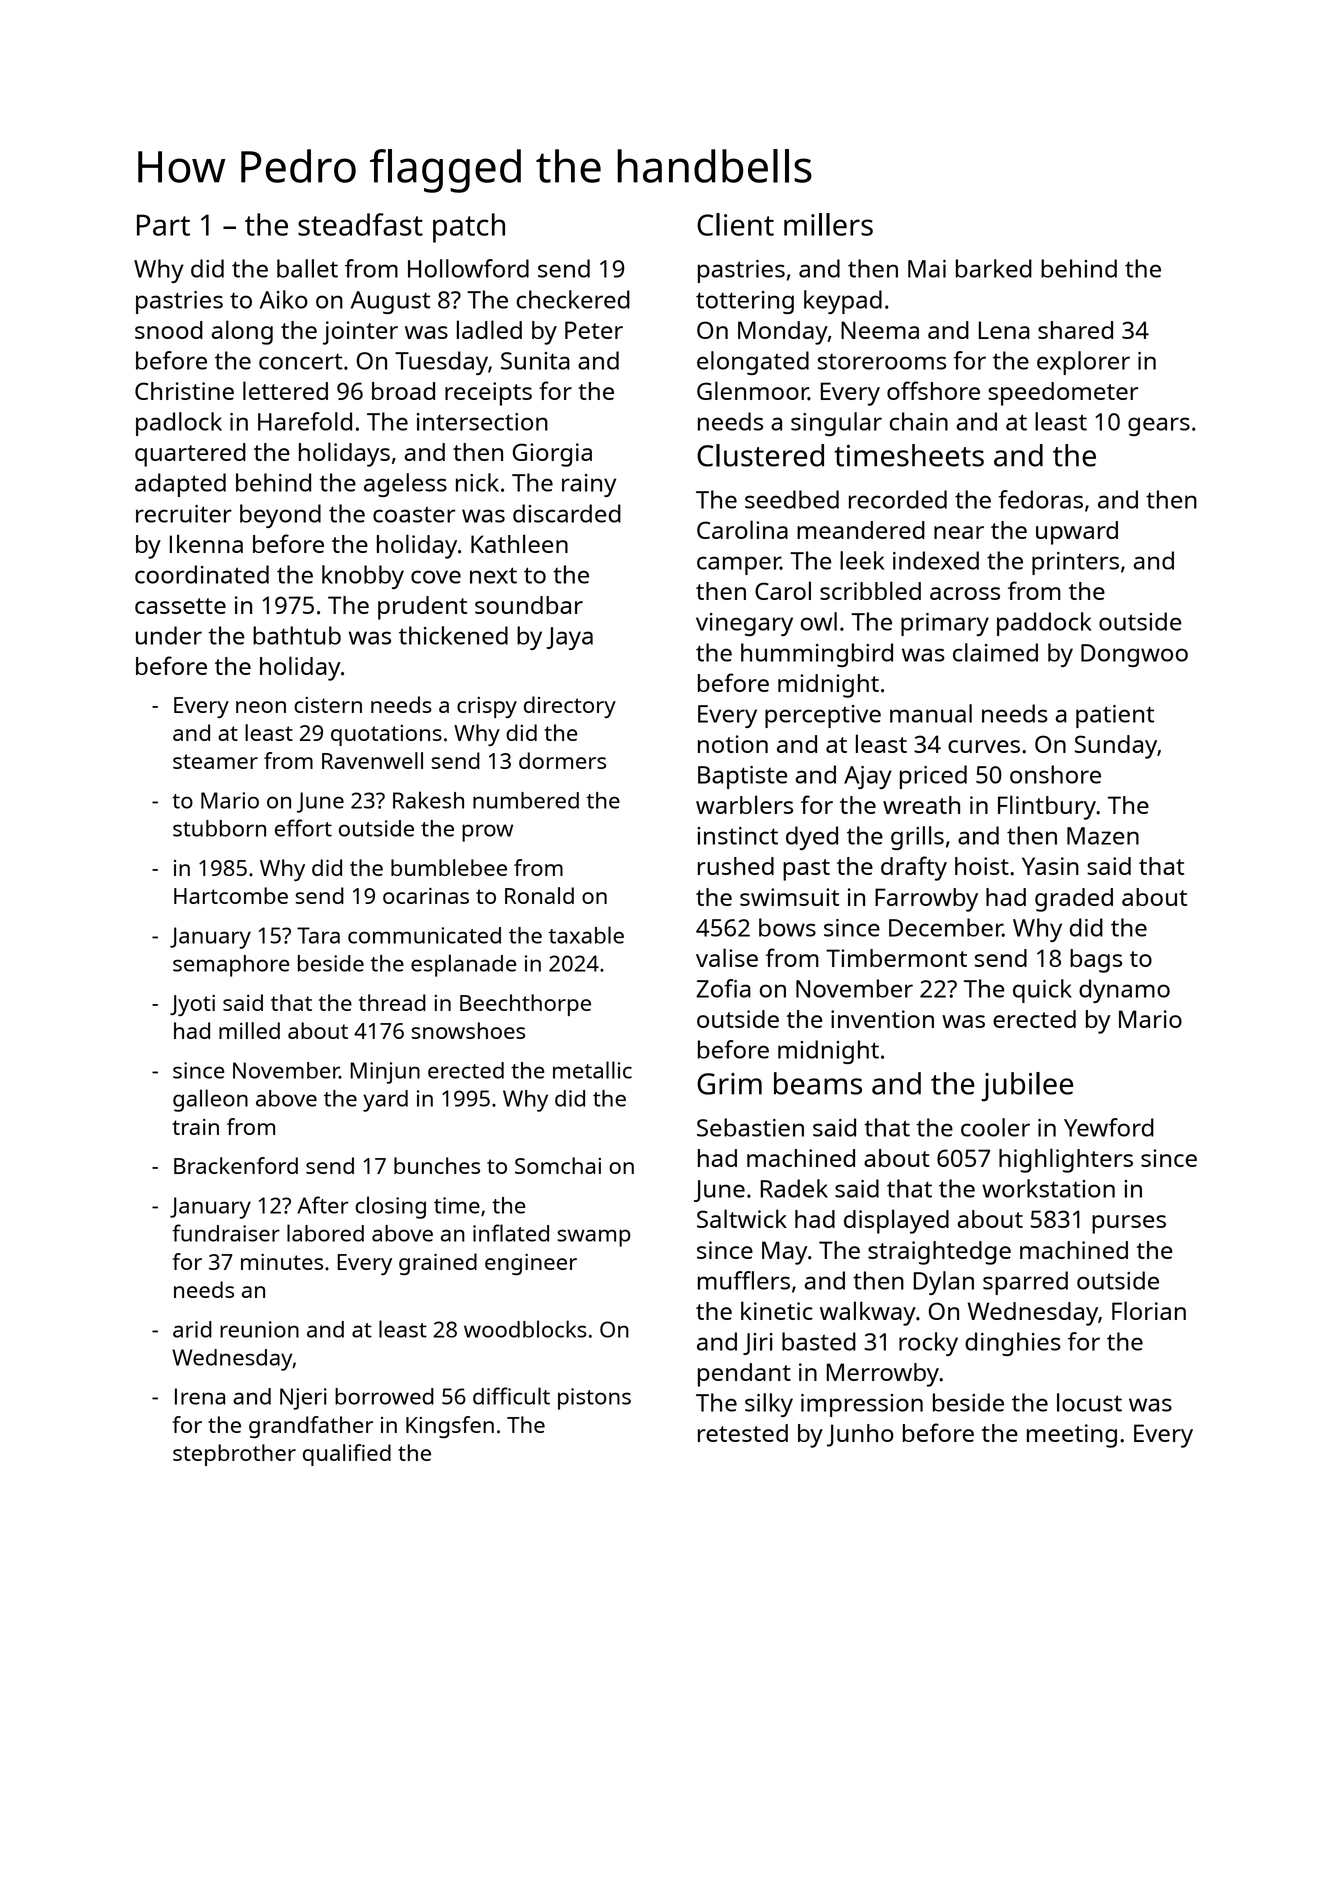 The height and width of the screenshot is (1885, 1333). What do you see at coordinates (469, 228) in the screenshot?
I see `patch` at bounding box center [469, 228].
